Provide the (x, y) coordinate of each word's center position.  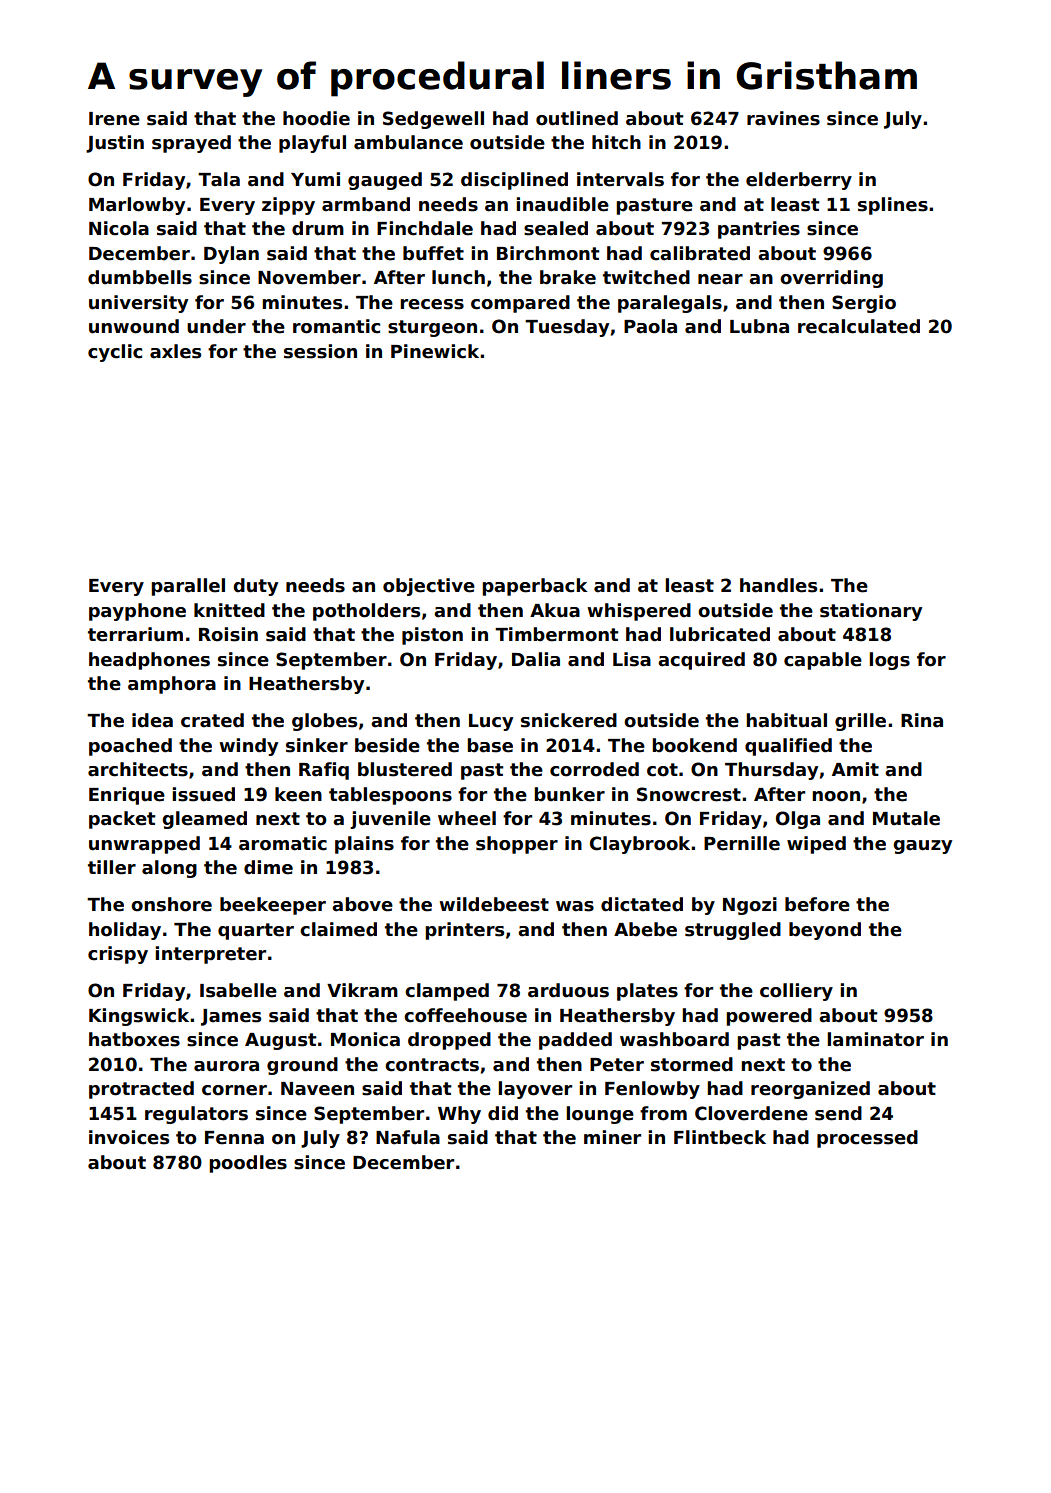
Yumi (315, 179)
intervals (620, 179)
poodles (248, 1164)
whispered (639, 612)
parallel (188, 587)
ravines (783, 118)
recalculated (859, 326)
